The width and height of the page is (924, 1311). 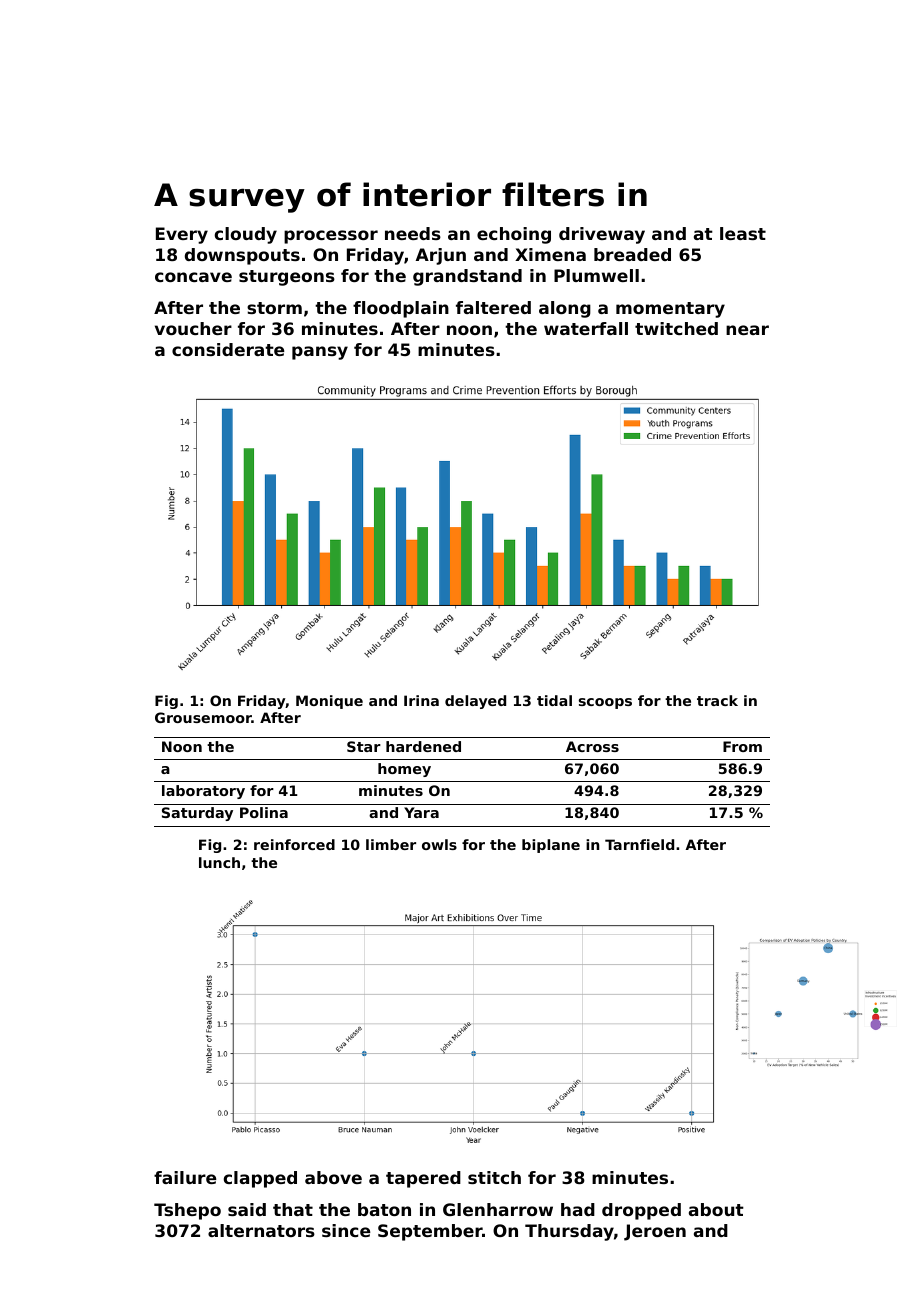 What do you see at coordinates (439, 844) in the page?
I see `owls` at bounding box center [439, 844].
